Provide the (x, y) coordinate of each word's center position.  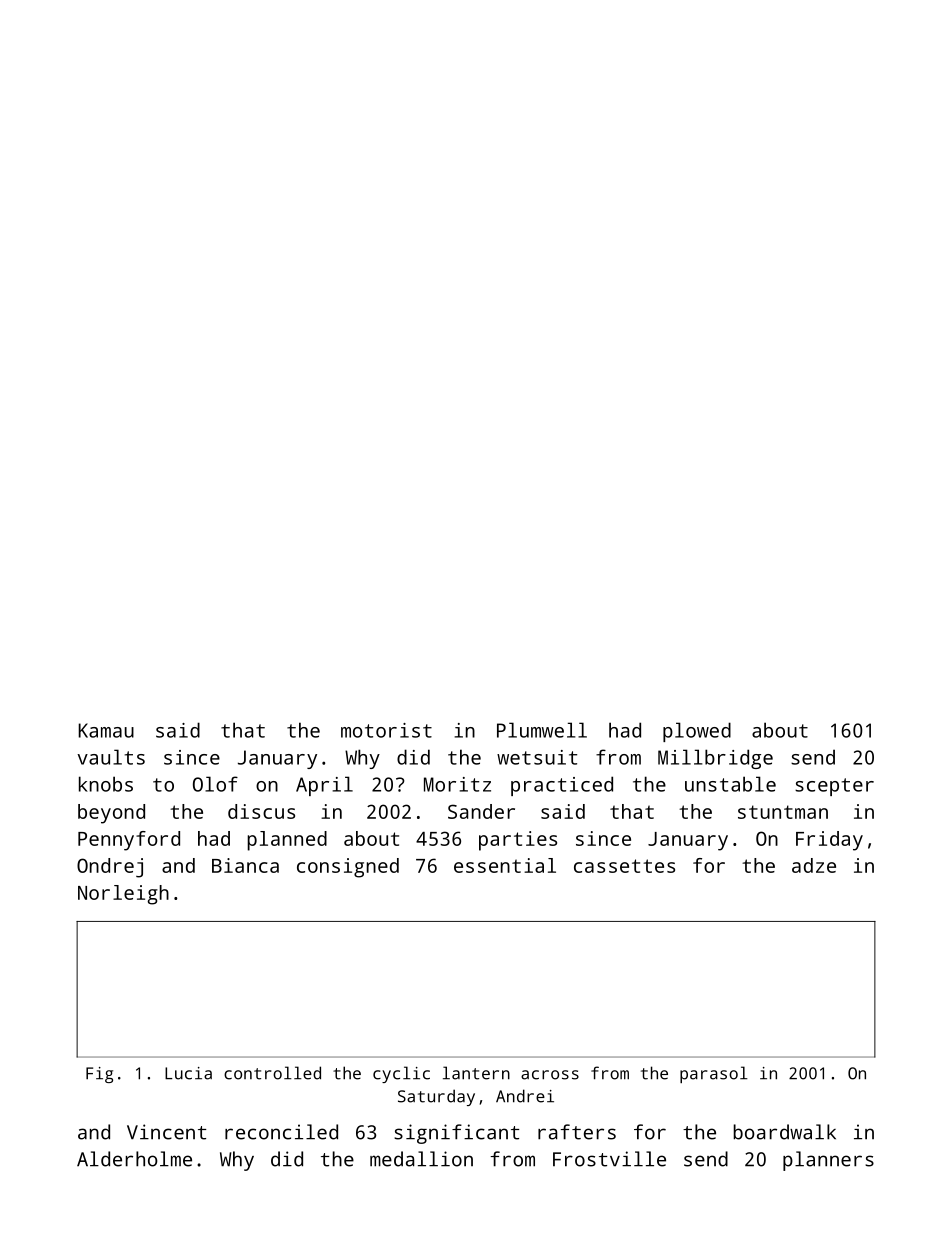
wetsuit (537, 757)
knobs (106, 784)
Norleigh (123, 895)
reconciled (281, 1132)
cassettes (624, 866)
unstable (730, 784)
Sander (481, 811)
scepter (834, 787)
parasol (714, 1074)
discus (261, 811)
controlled (272, 1073)
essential (505, 865)
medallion (421, 1159)
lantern (476, 1073)
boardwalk (784, 1132)
